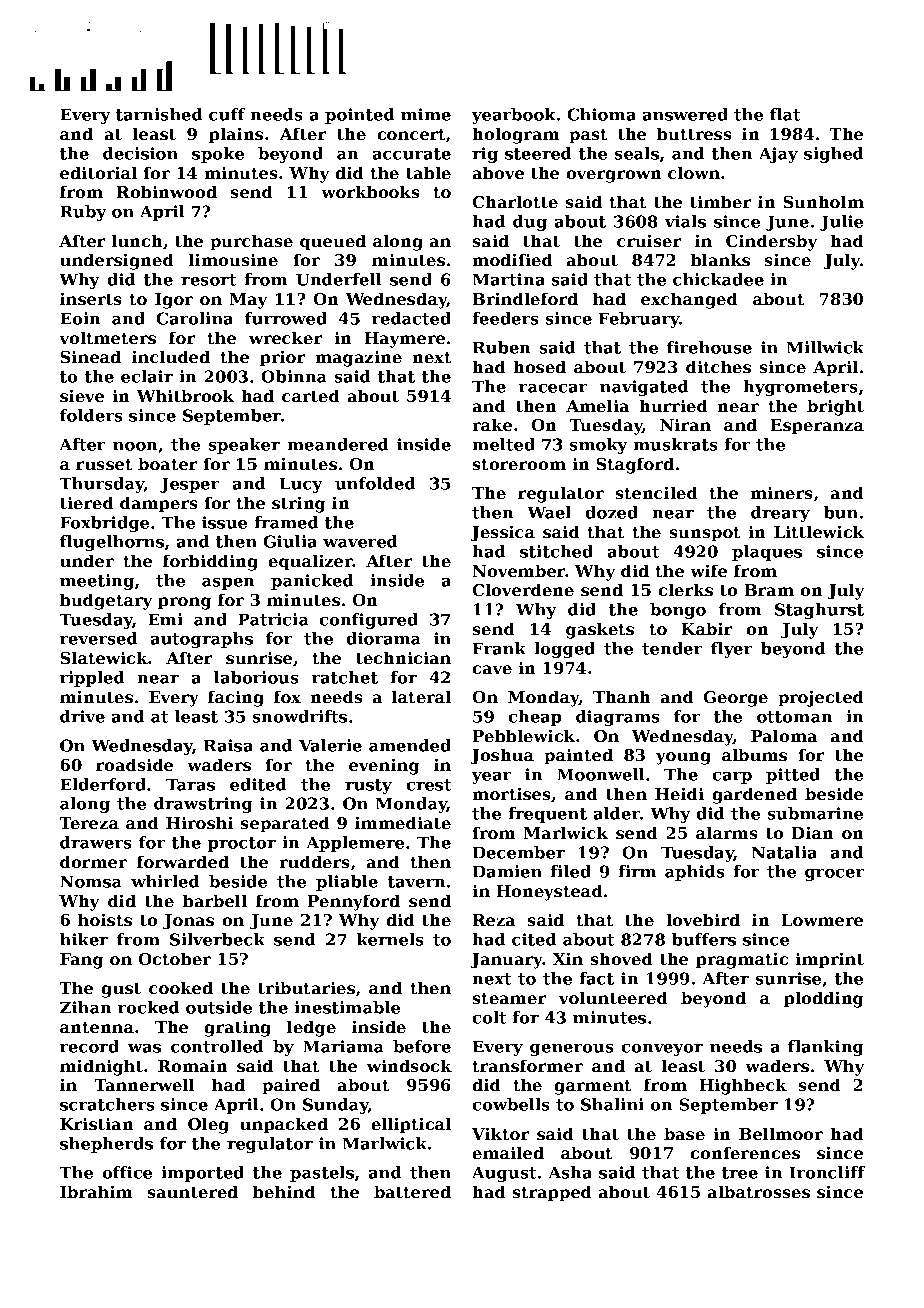 The height and width of the page is (1308, 924). Describe the element at coordinates (106, 601) in the page. I see `budgetary` at that location.
